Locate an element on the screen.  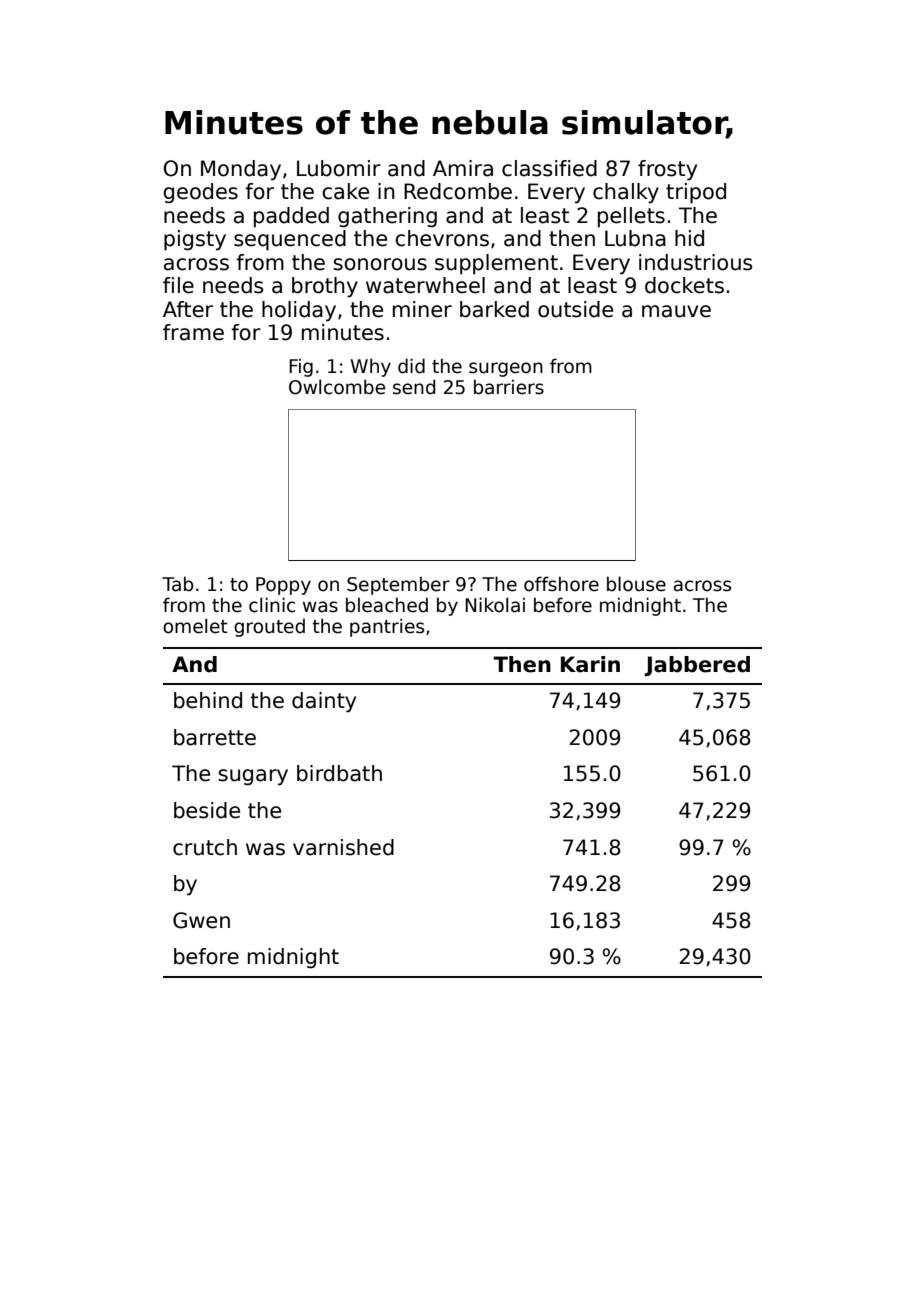
chalky is located at coordinates (626, 193).
